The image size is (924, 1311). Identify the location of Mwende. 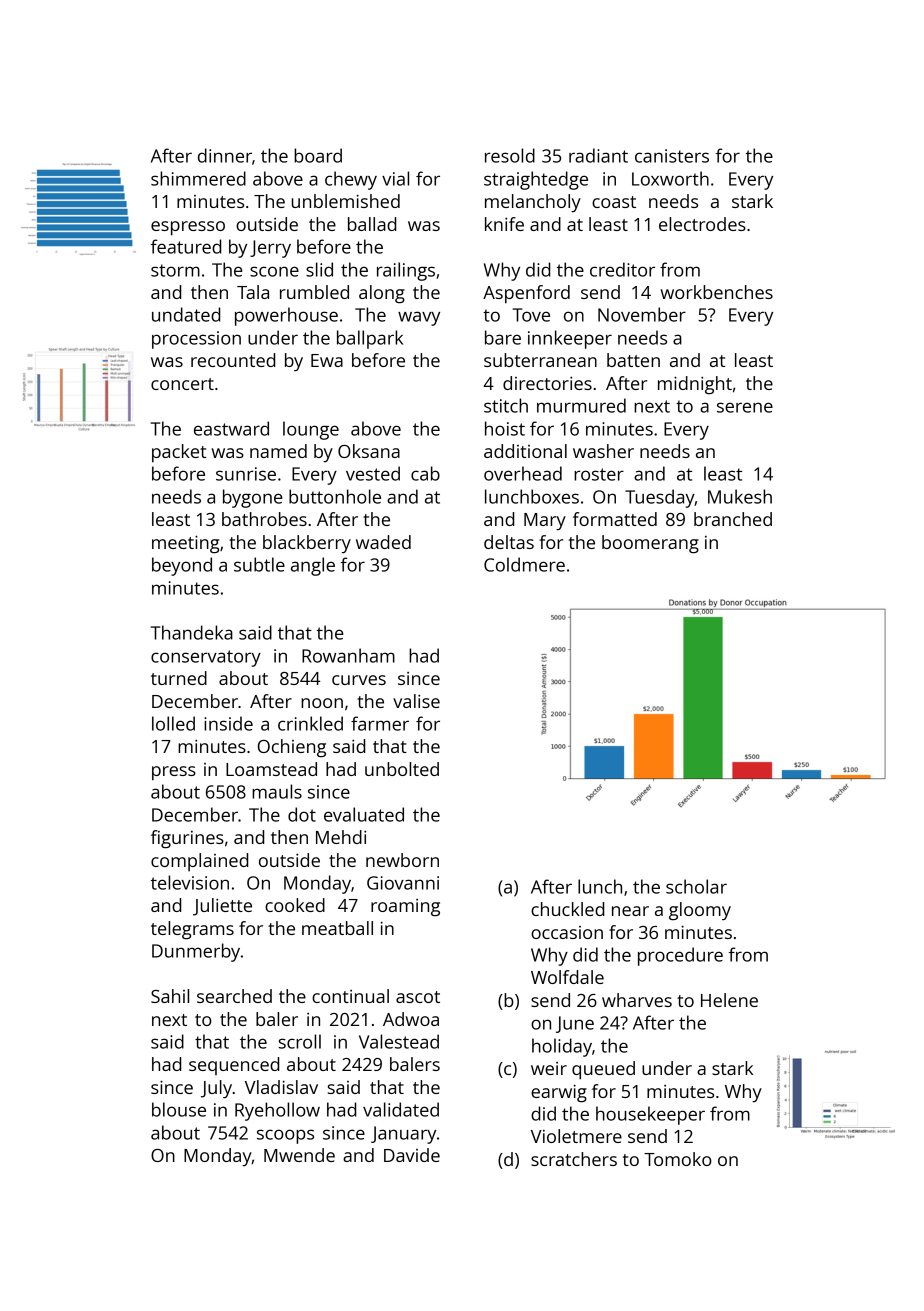
(299, 1155).
